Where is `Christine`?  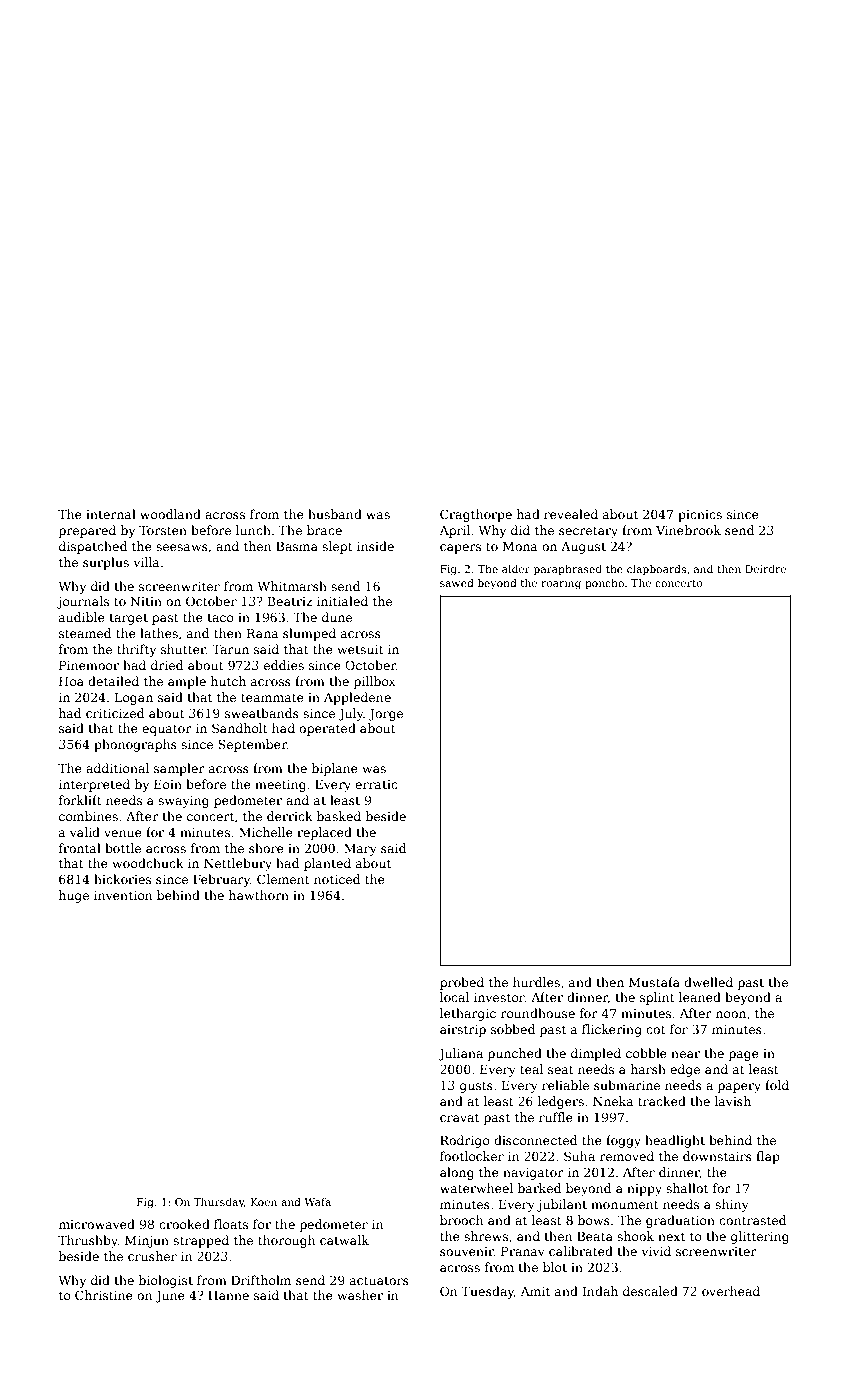
Christine is located at coordinates (104, 1295).
